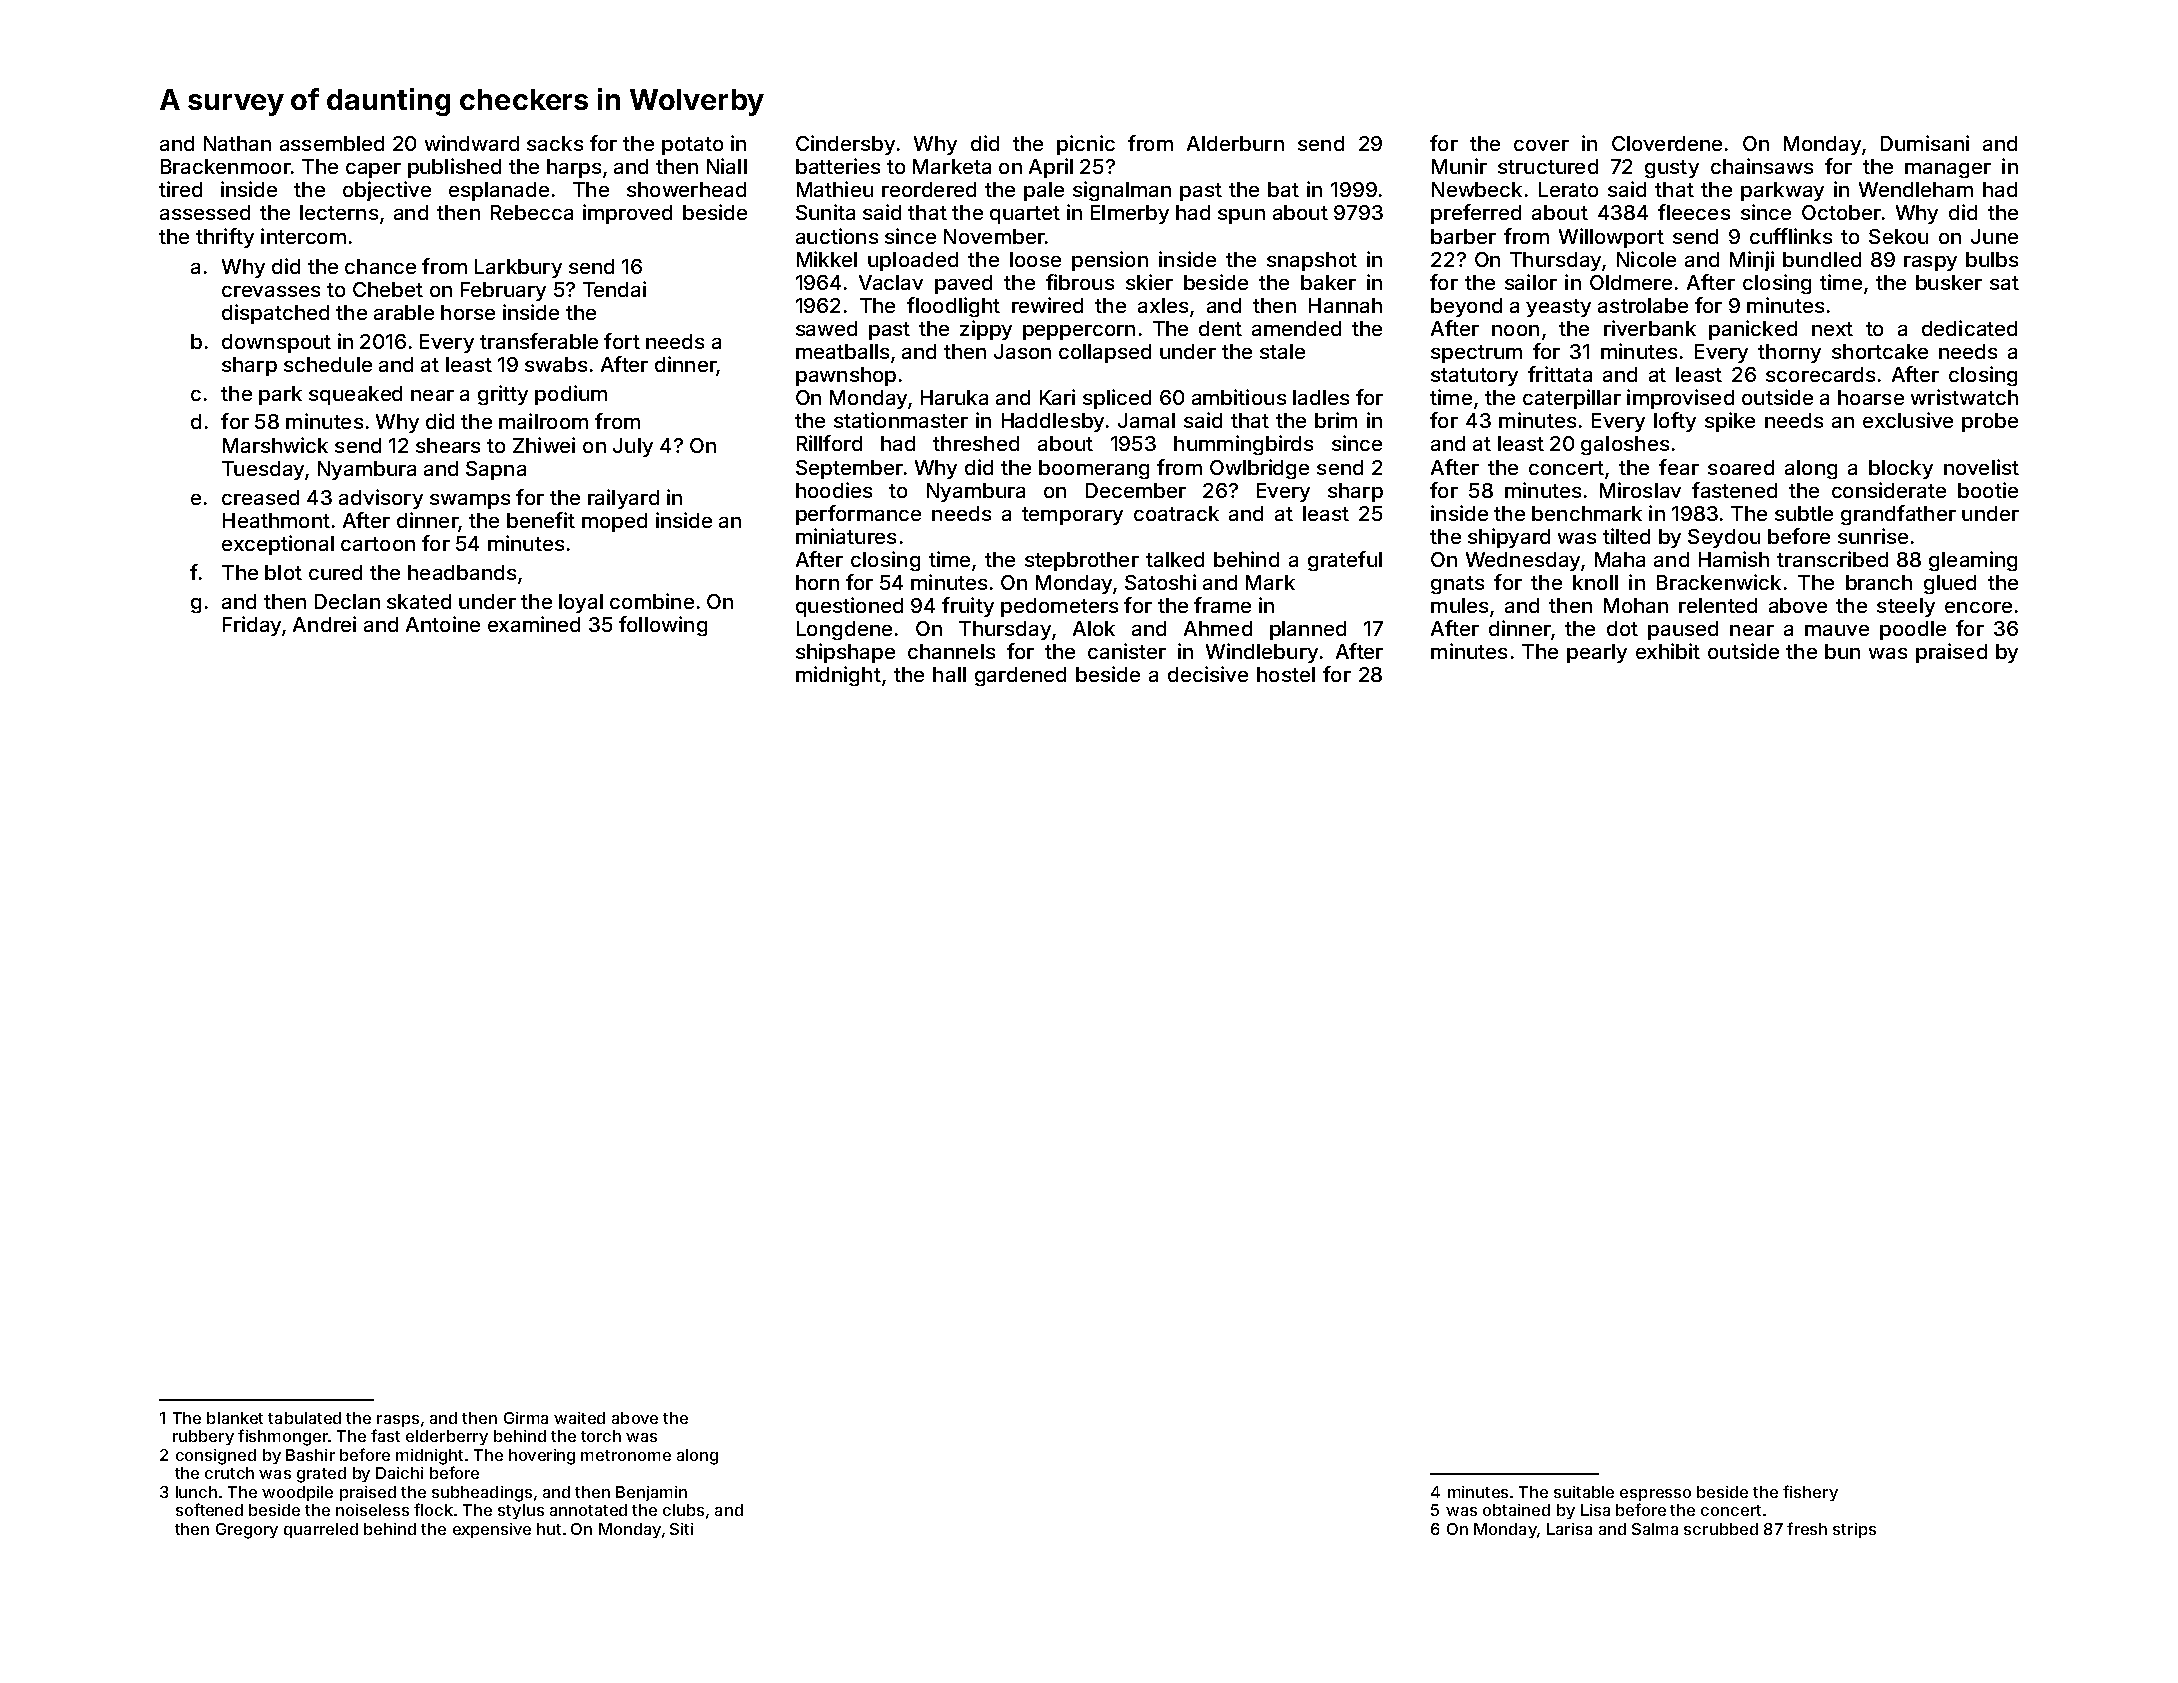 This screenshot has width=2178, height=1683. Describe the element at coordinates (549, 1529) in the screenshot. I see `hut` at that location.
